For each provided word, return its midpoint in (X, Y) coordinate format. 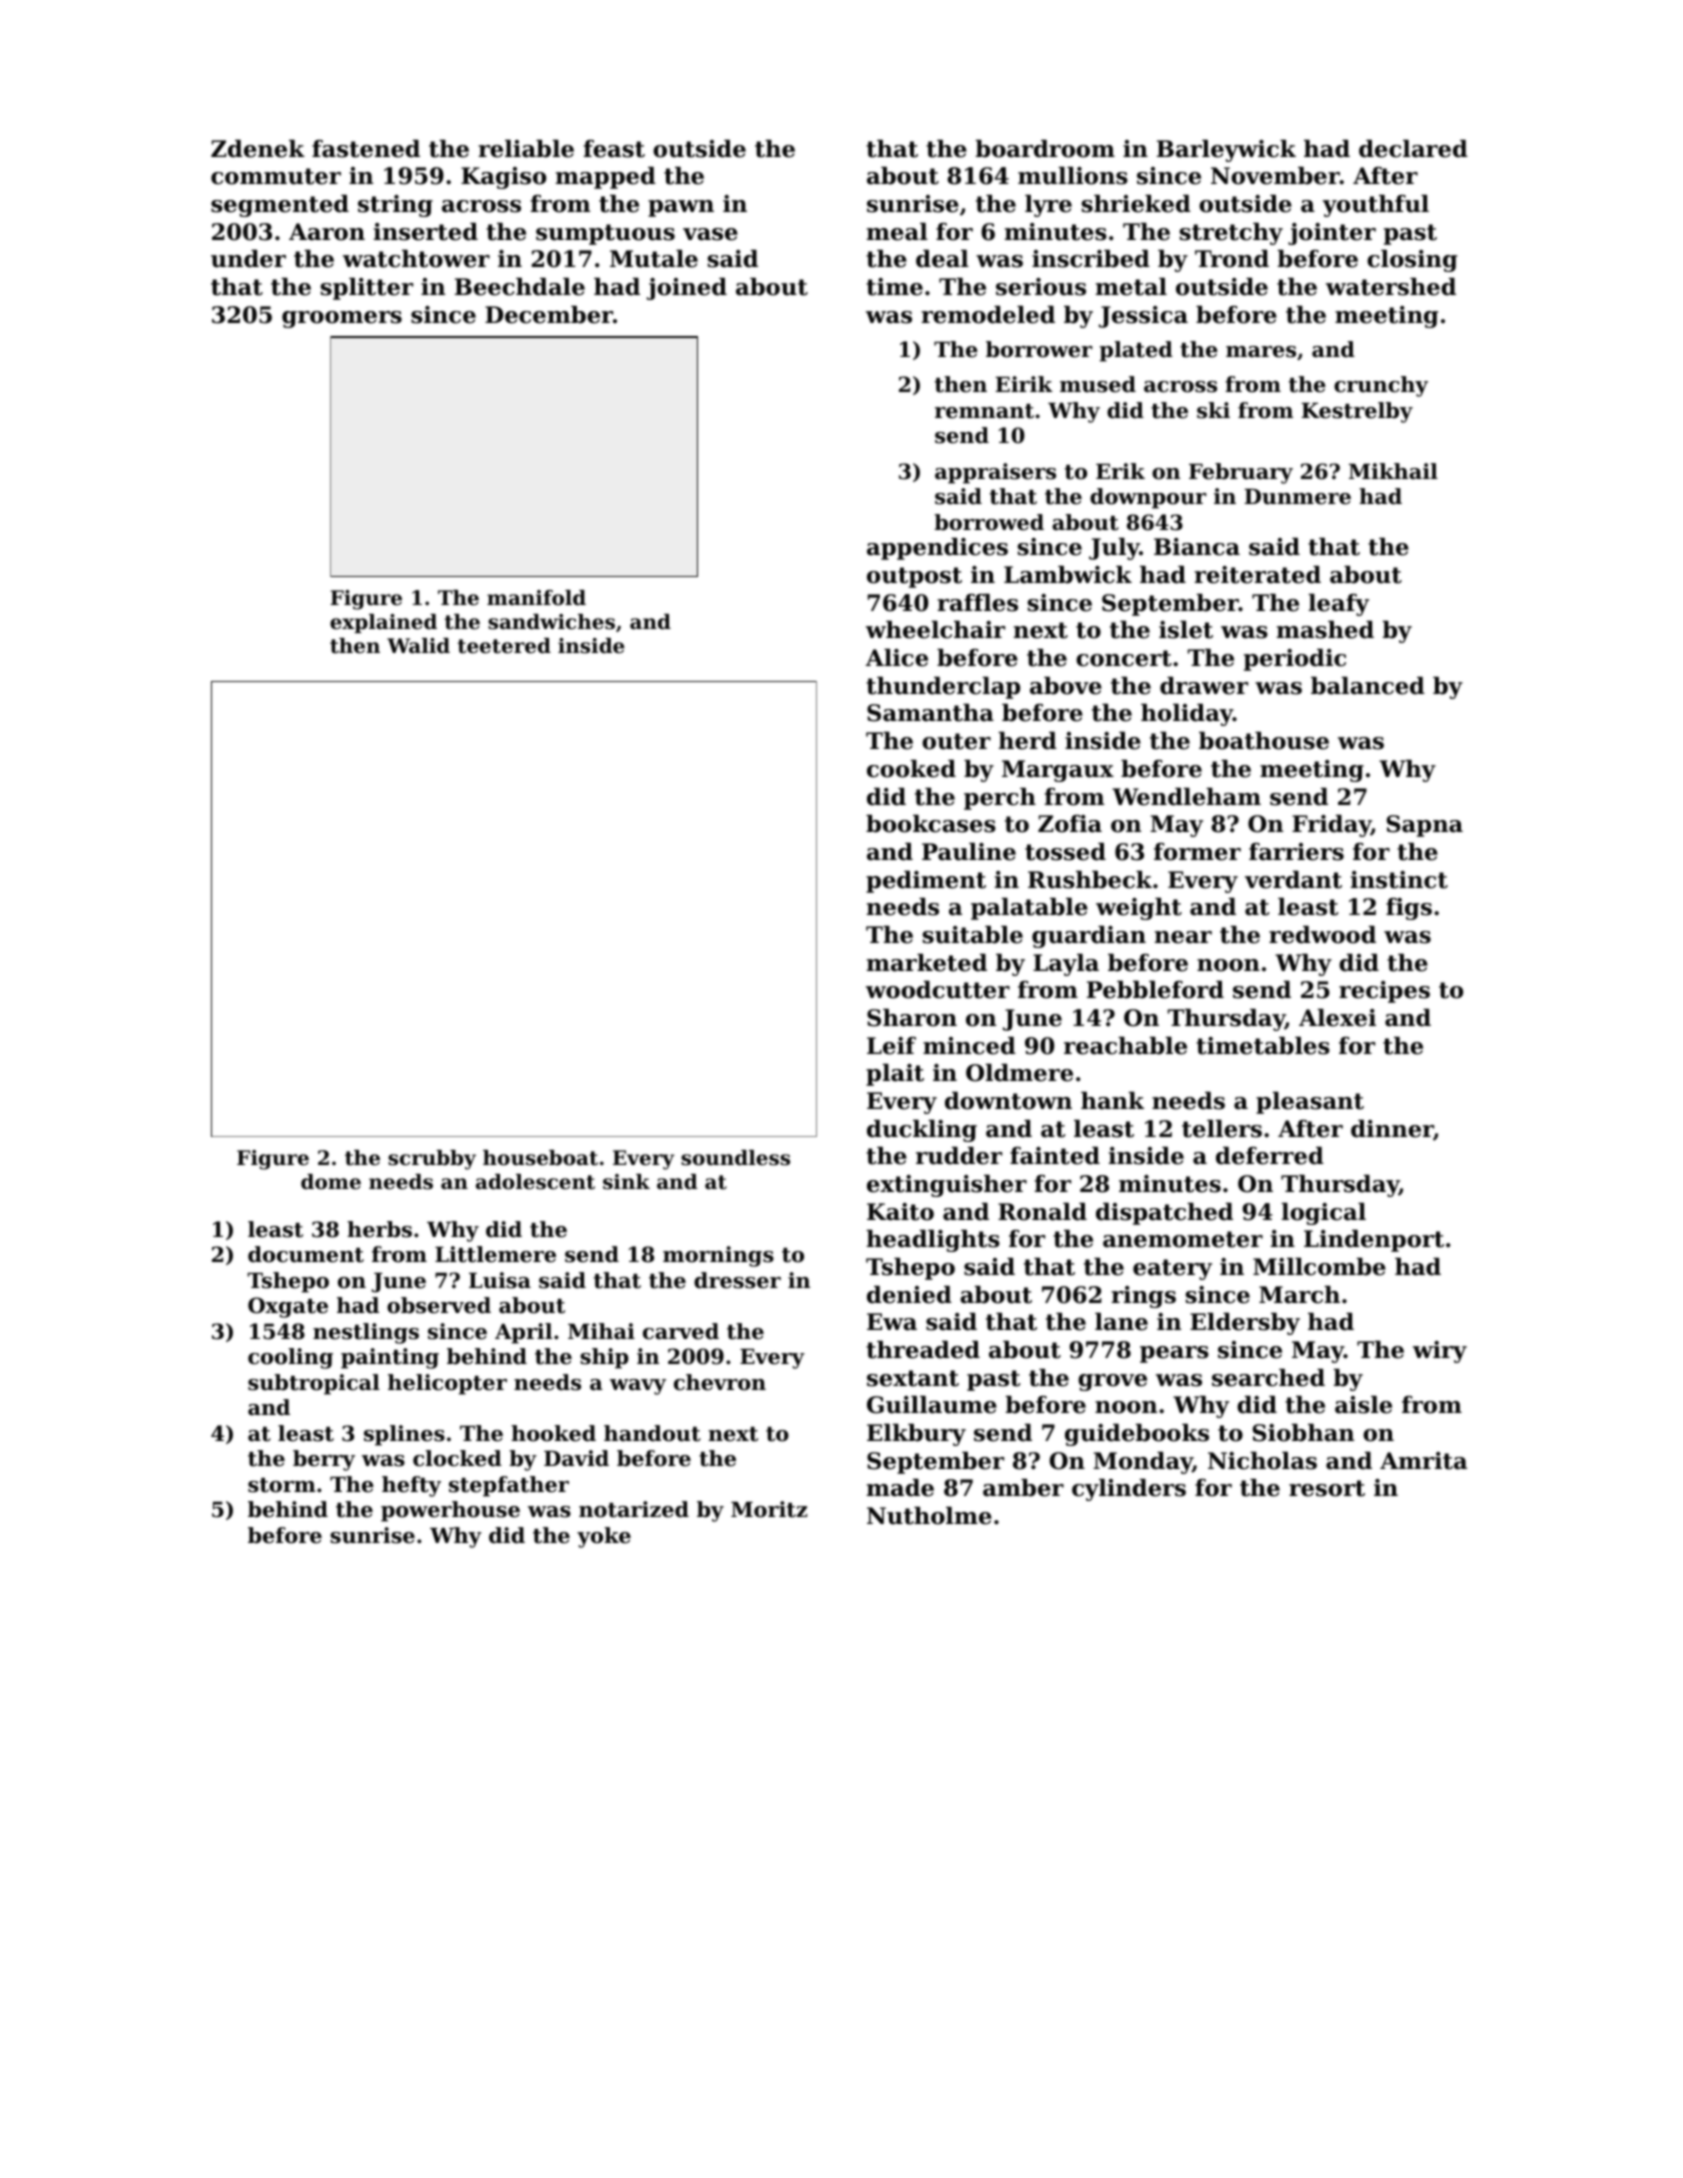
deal (942, 259)
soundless (735, 1158)
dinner (1392, 1130)
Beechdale (520, 287)
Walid (418, 646)
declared (1413, 149)
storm (282, 1485)
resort (1327, 1488)
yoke (604, 1537)
